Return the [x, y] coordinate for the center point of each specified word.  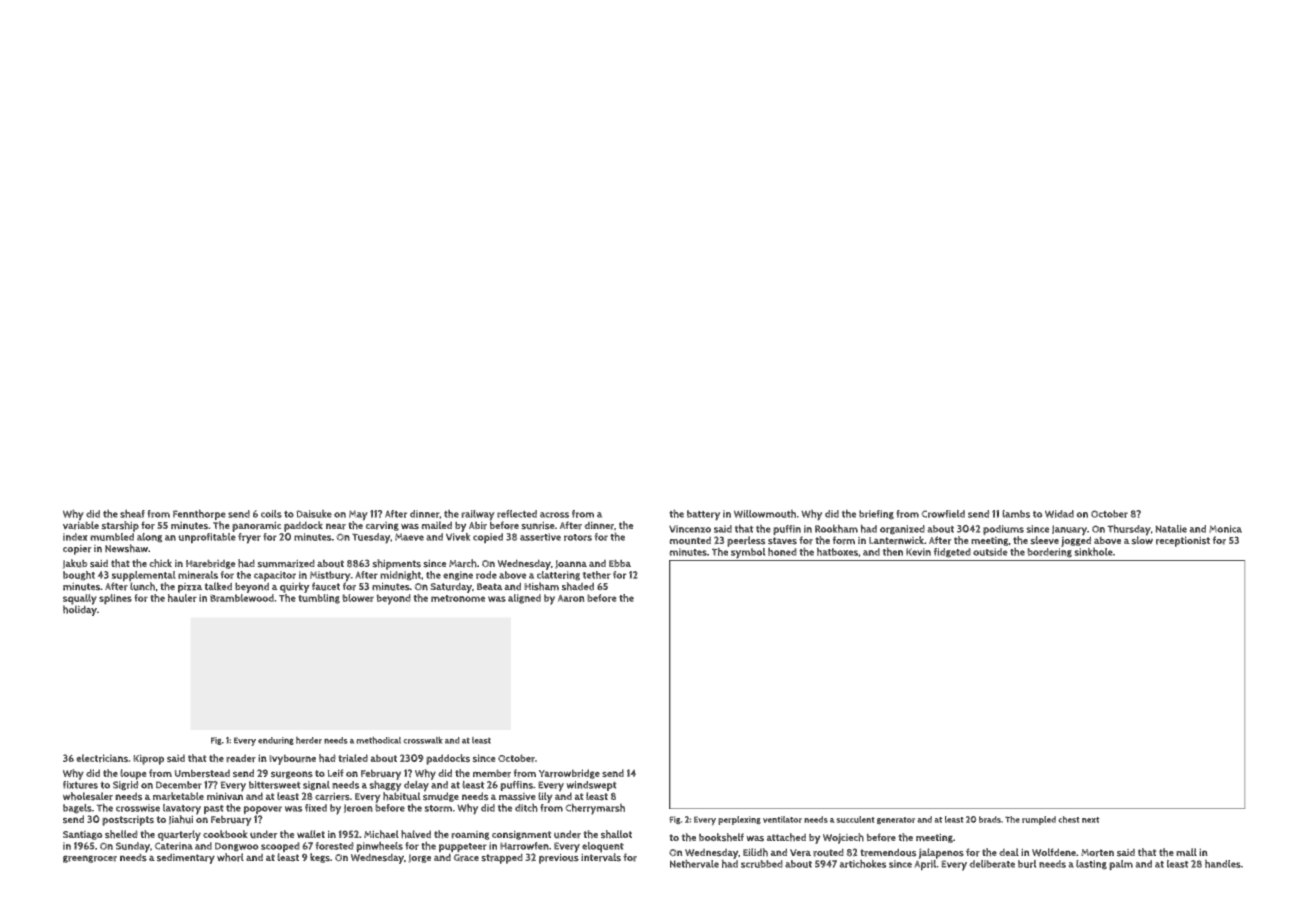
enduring [276, 741]
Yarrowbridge [569, 774]
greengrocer [90, 859]
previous [559, 858]
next [1091, 820]
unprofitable [207, 538]
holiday [80, 610]
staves [782, 541]
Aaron [571, 598]
